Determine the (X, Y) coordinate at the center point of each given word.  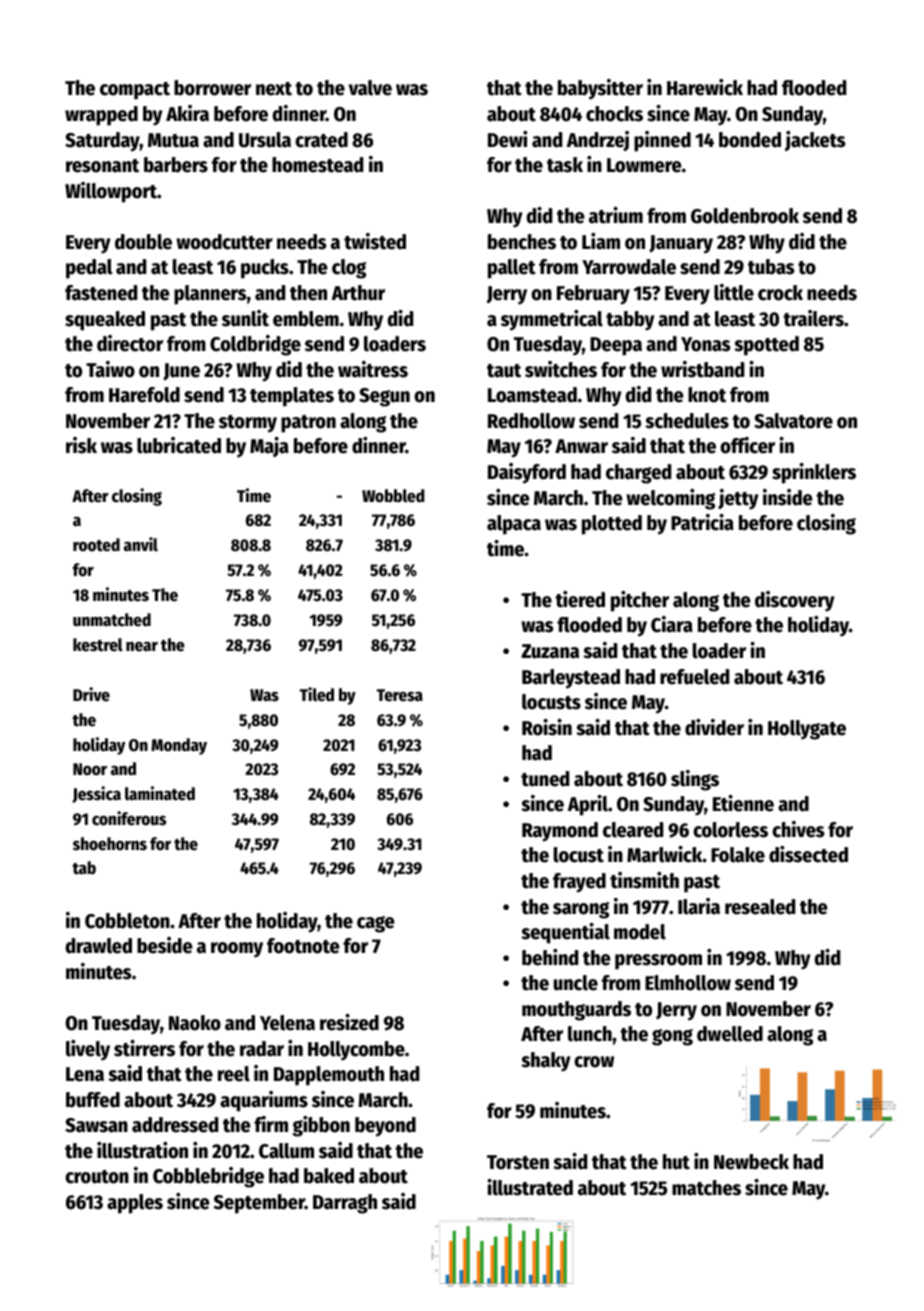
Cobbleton (127, 921)
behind (550, 957)
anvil (141, 544)
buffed (93, 1100)
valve (370, 88)
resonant (102, 166)
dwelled (730, 1034)
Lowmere (644, 165)
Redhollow (531, 421)
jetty (738, 499)
